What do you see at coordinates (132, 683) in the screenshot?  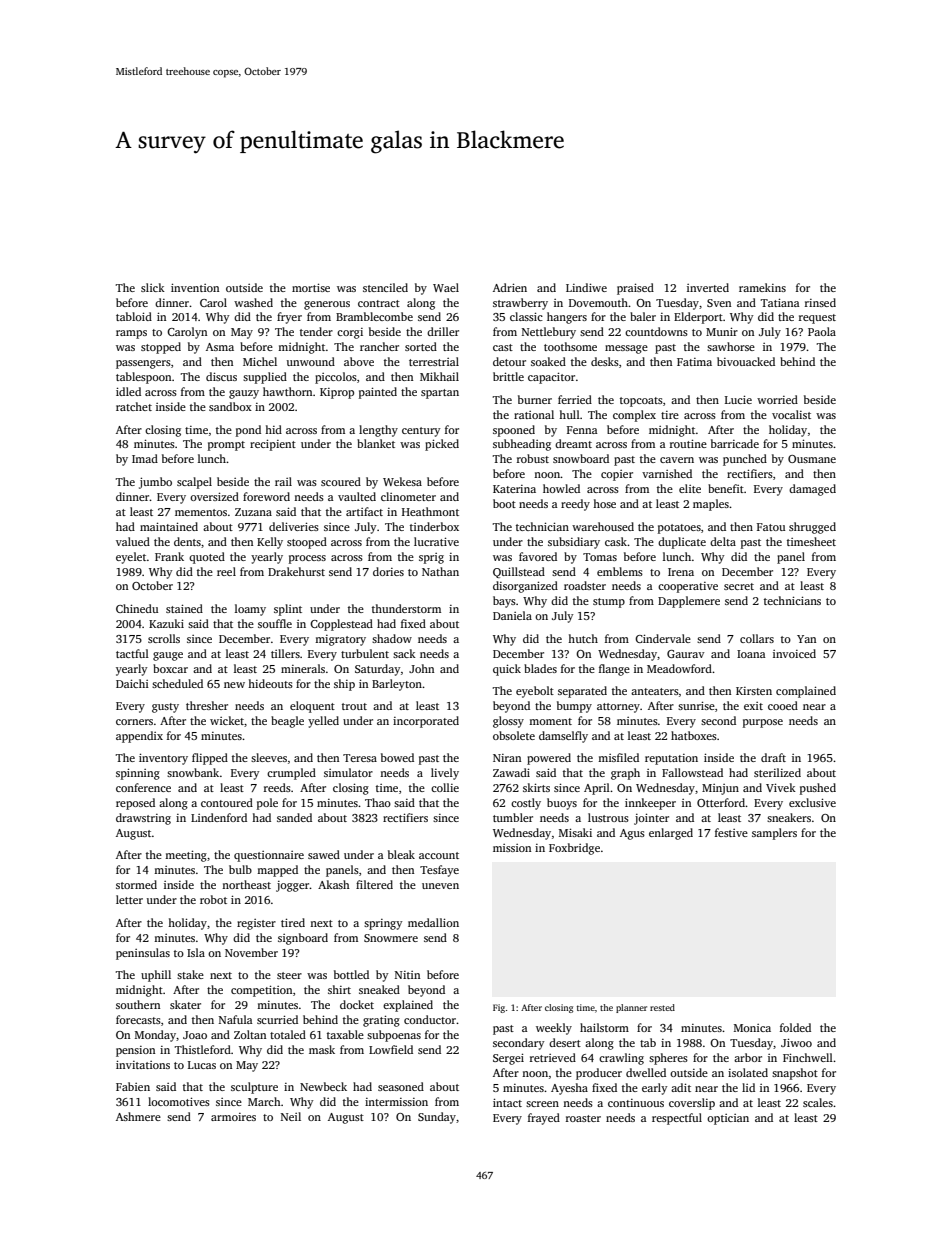 I see `Daichi` at bounding box center [132, 683].
